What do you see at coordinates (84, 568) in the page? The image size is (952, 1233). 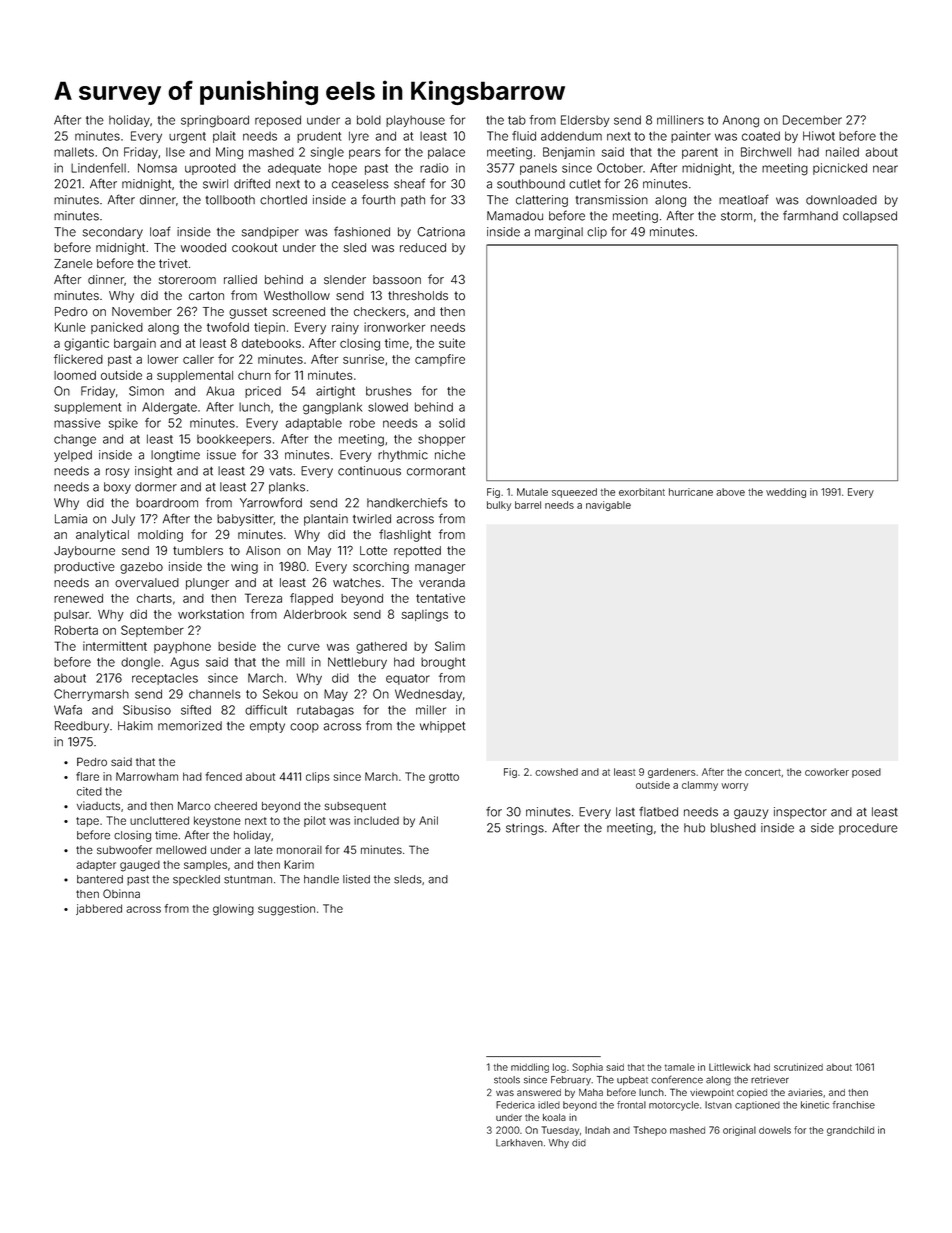 I see `productive` at bounding box center [84, 568].
